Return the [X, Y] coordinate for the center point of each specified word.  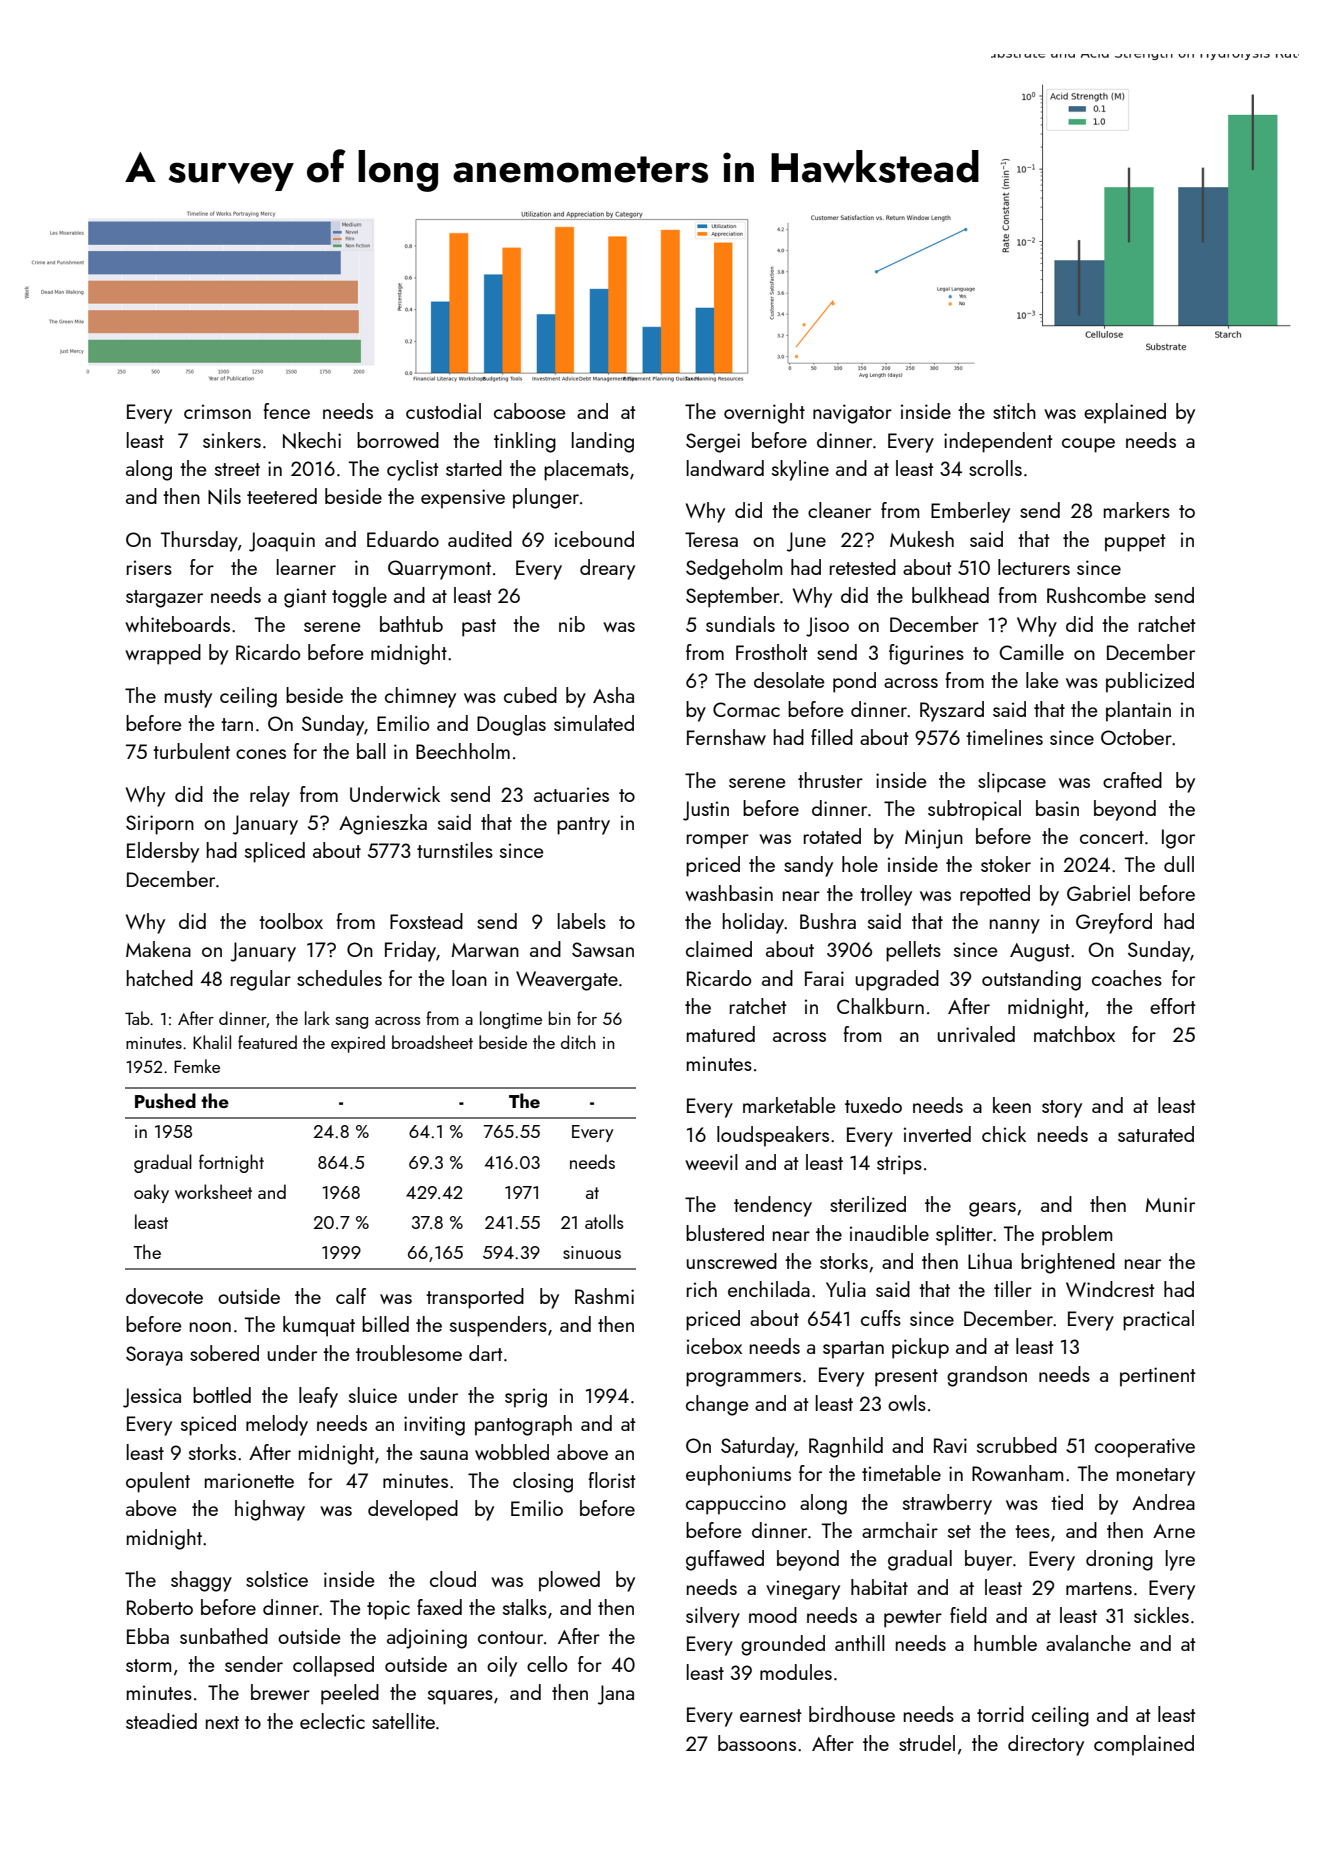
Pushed [165, 1101]
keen [1012, 1105]
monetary [1156, 1477]
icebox [714, 1346]
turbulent [191, 751]
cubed [530, 695]
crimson [217, 411]
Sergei [713, 443]
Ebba [148, 1636]
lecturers [1034, 567]
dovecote [164, 1296]
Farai [824, 978]
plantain [1138, 711]
